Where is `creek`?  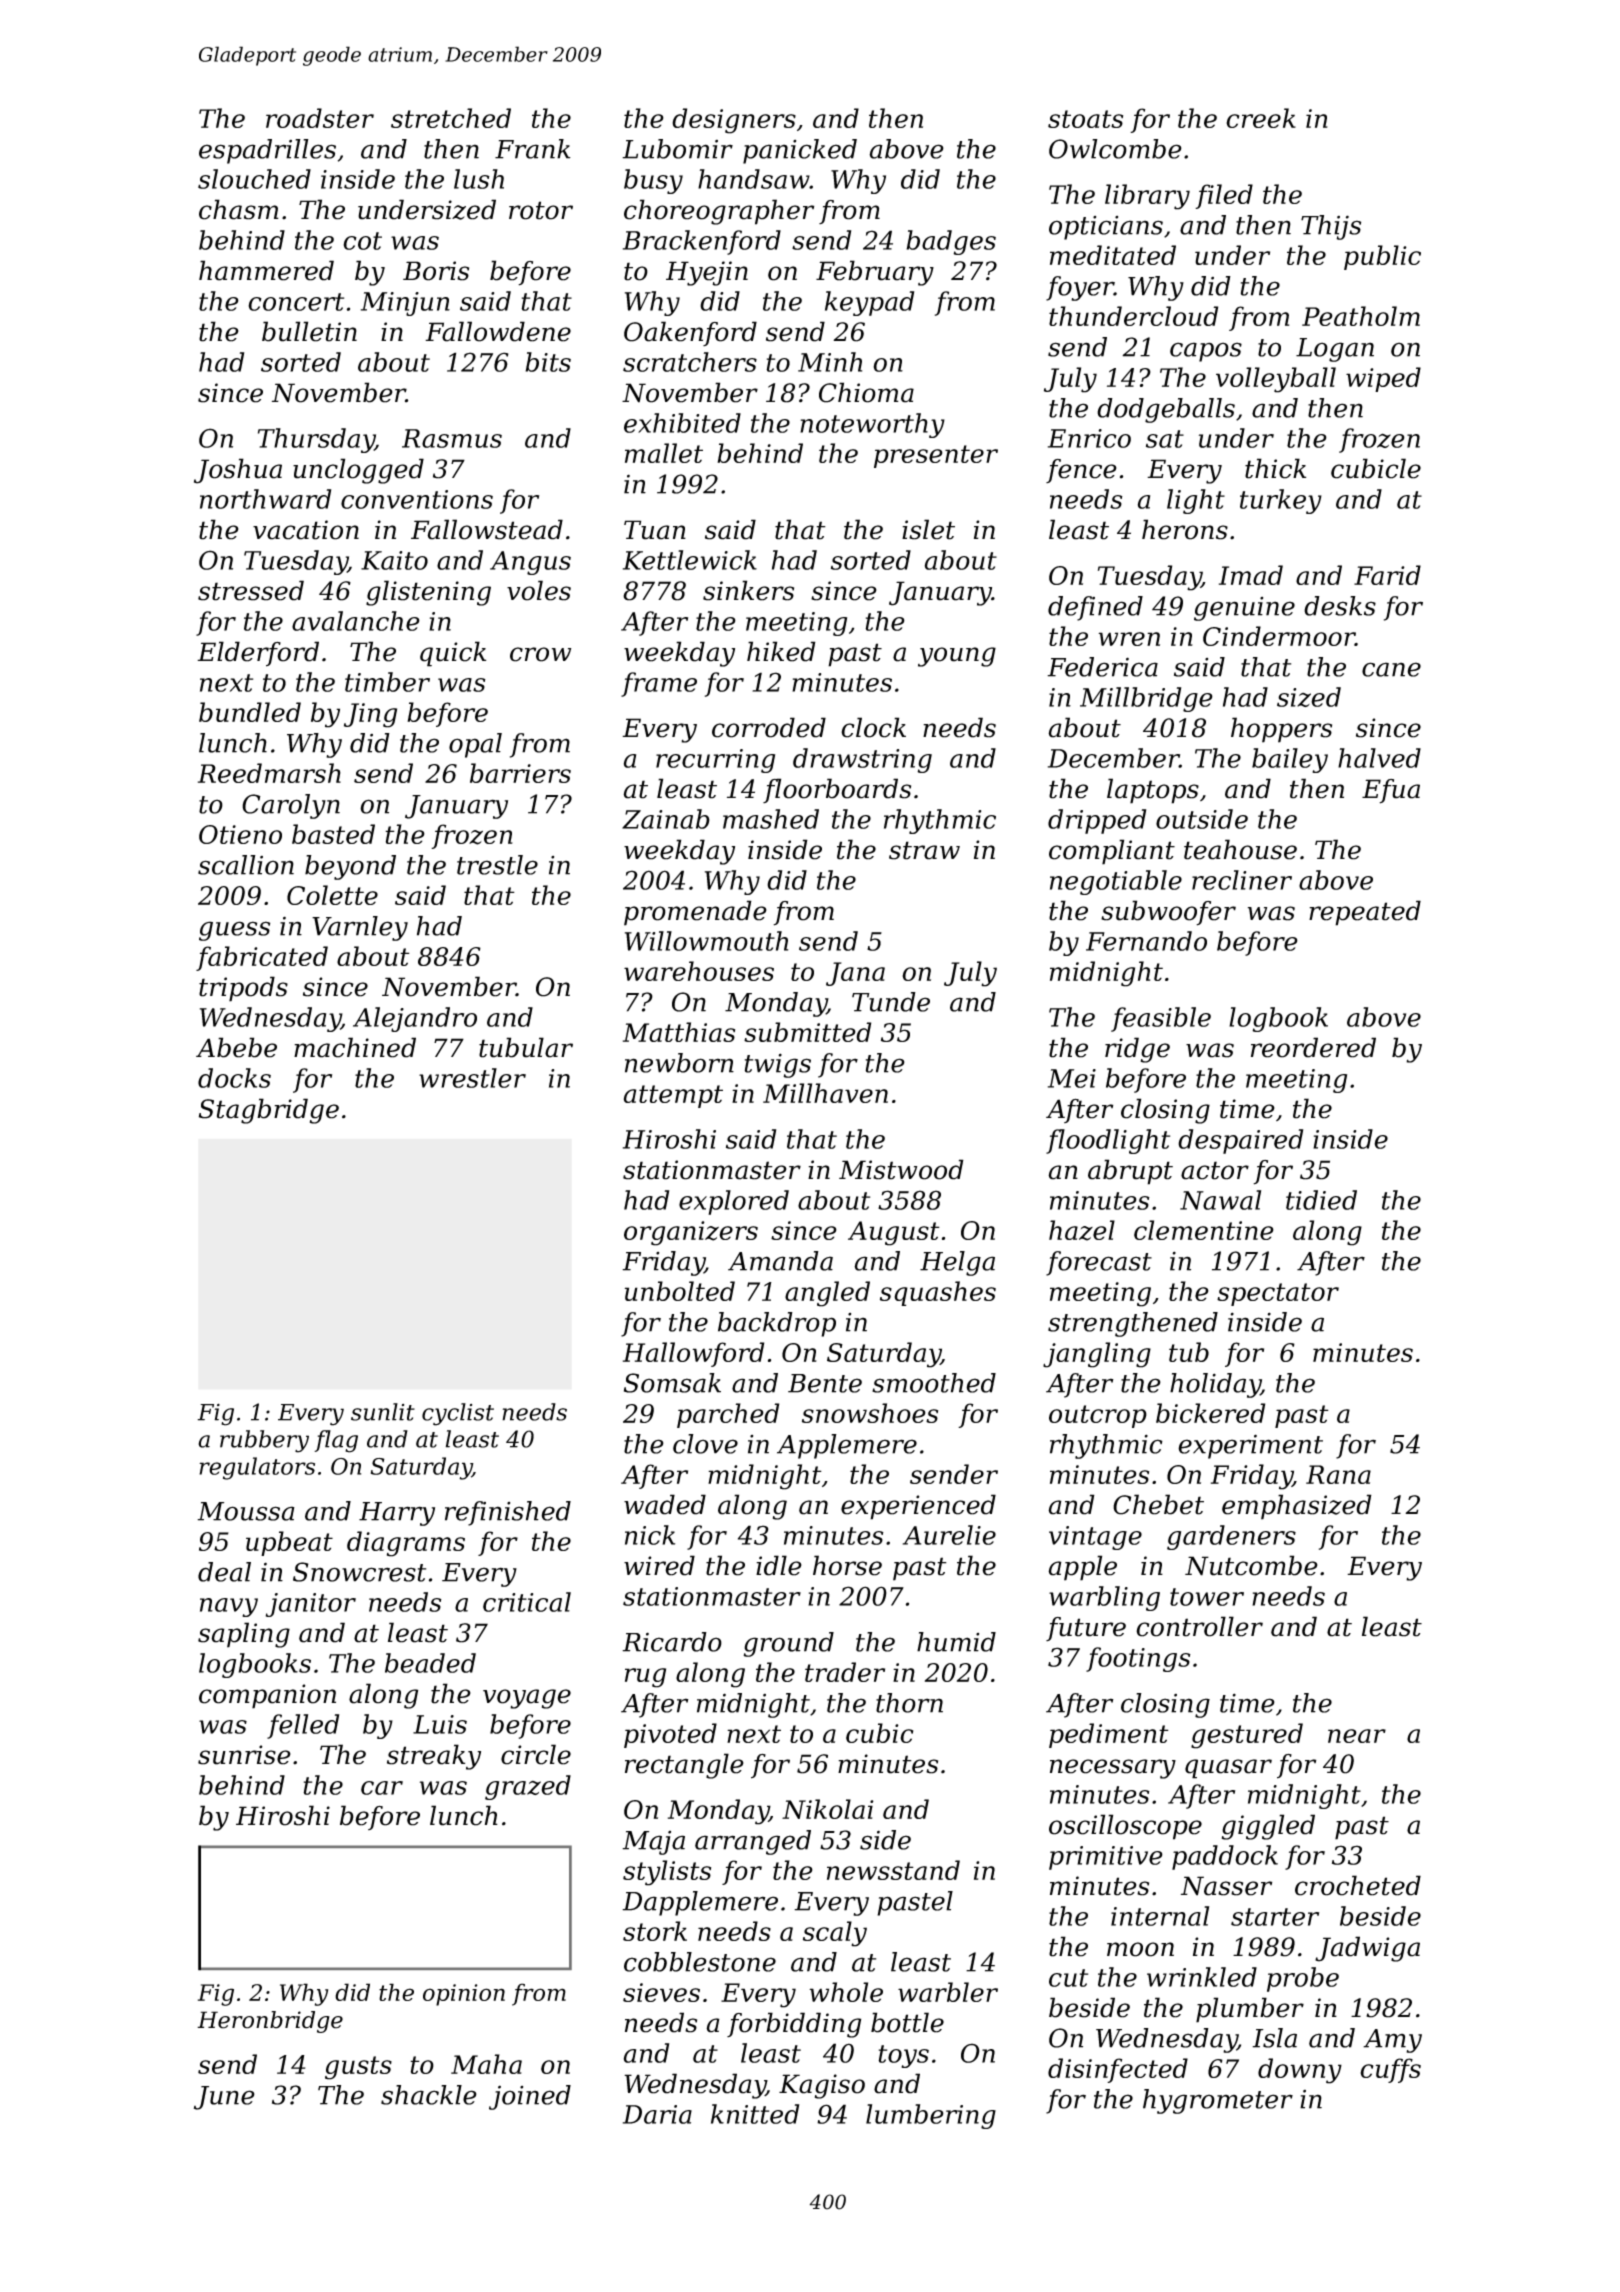
creek is located at coordinates (1261, 118).
